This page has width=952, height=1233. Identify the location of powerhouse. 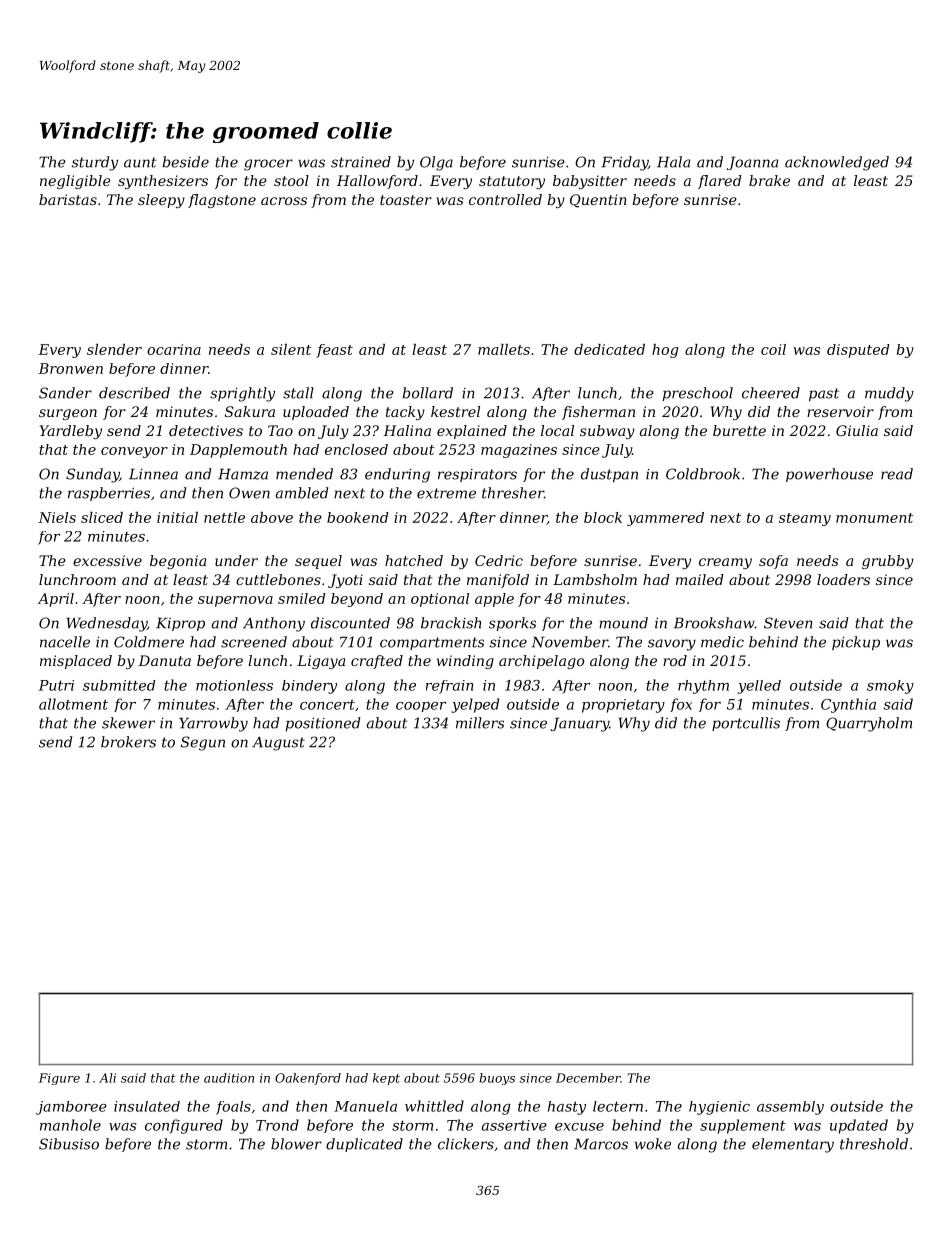
(829, 475).
